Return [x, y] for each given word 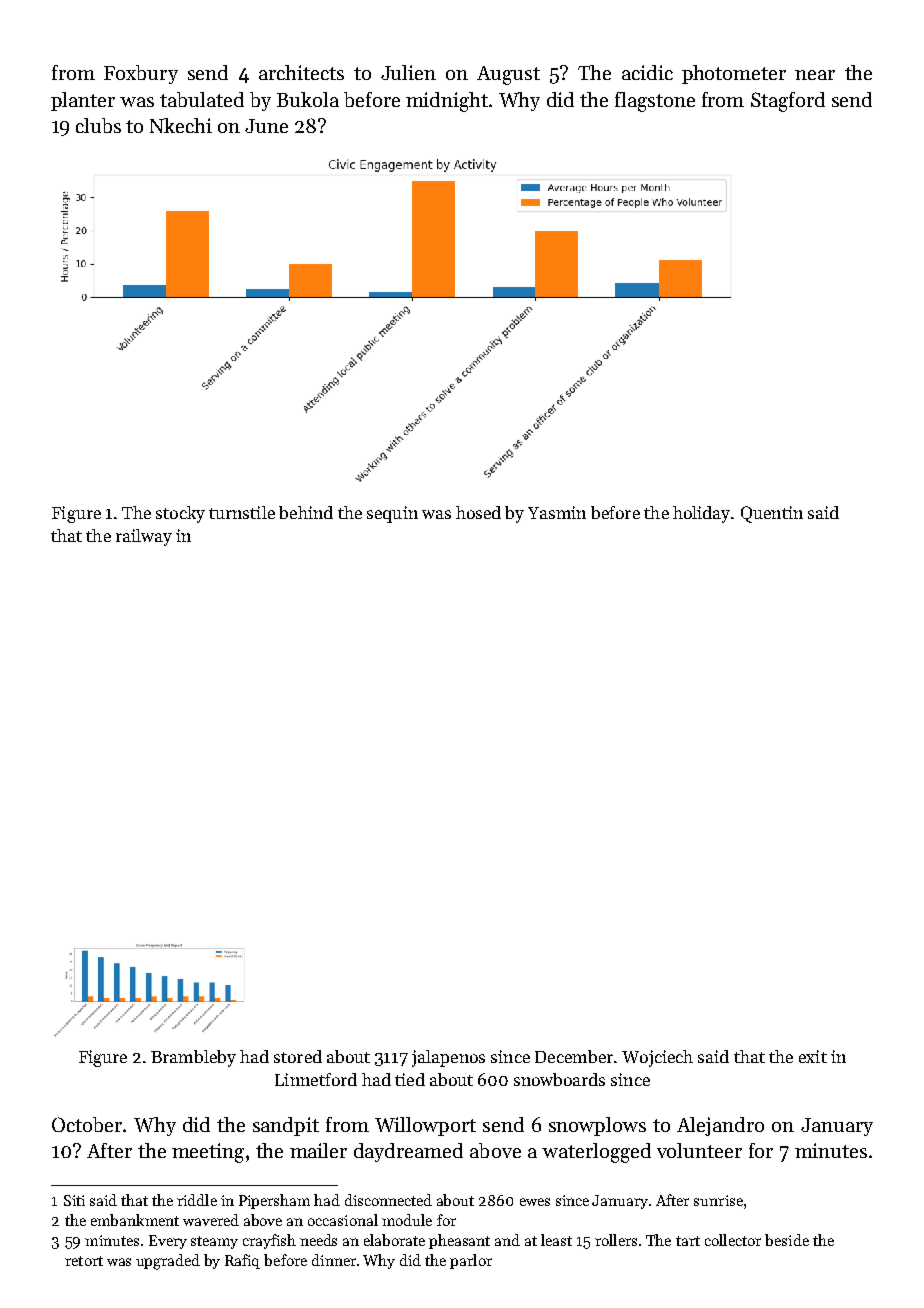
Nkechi [181, 125]
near [815, 75]
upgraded [168, 1262]
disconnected [388, 1200]
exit [813, 1056]
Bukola [308, 99]
